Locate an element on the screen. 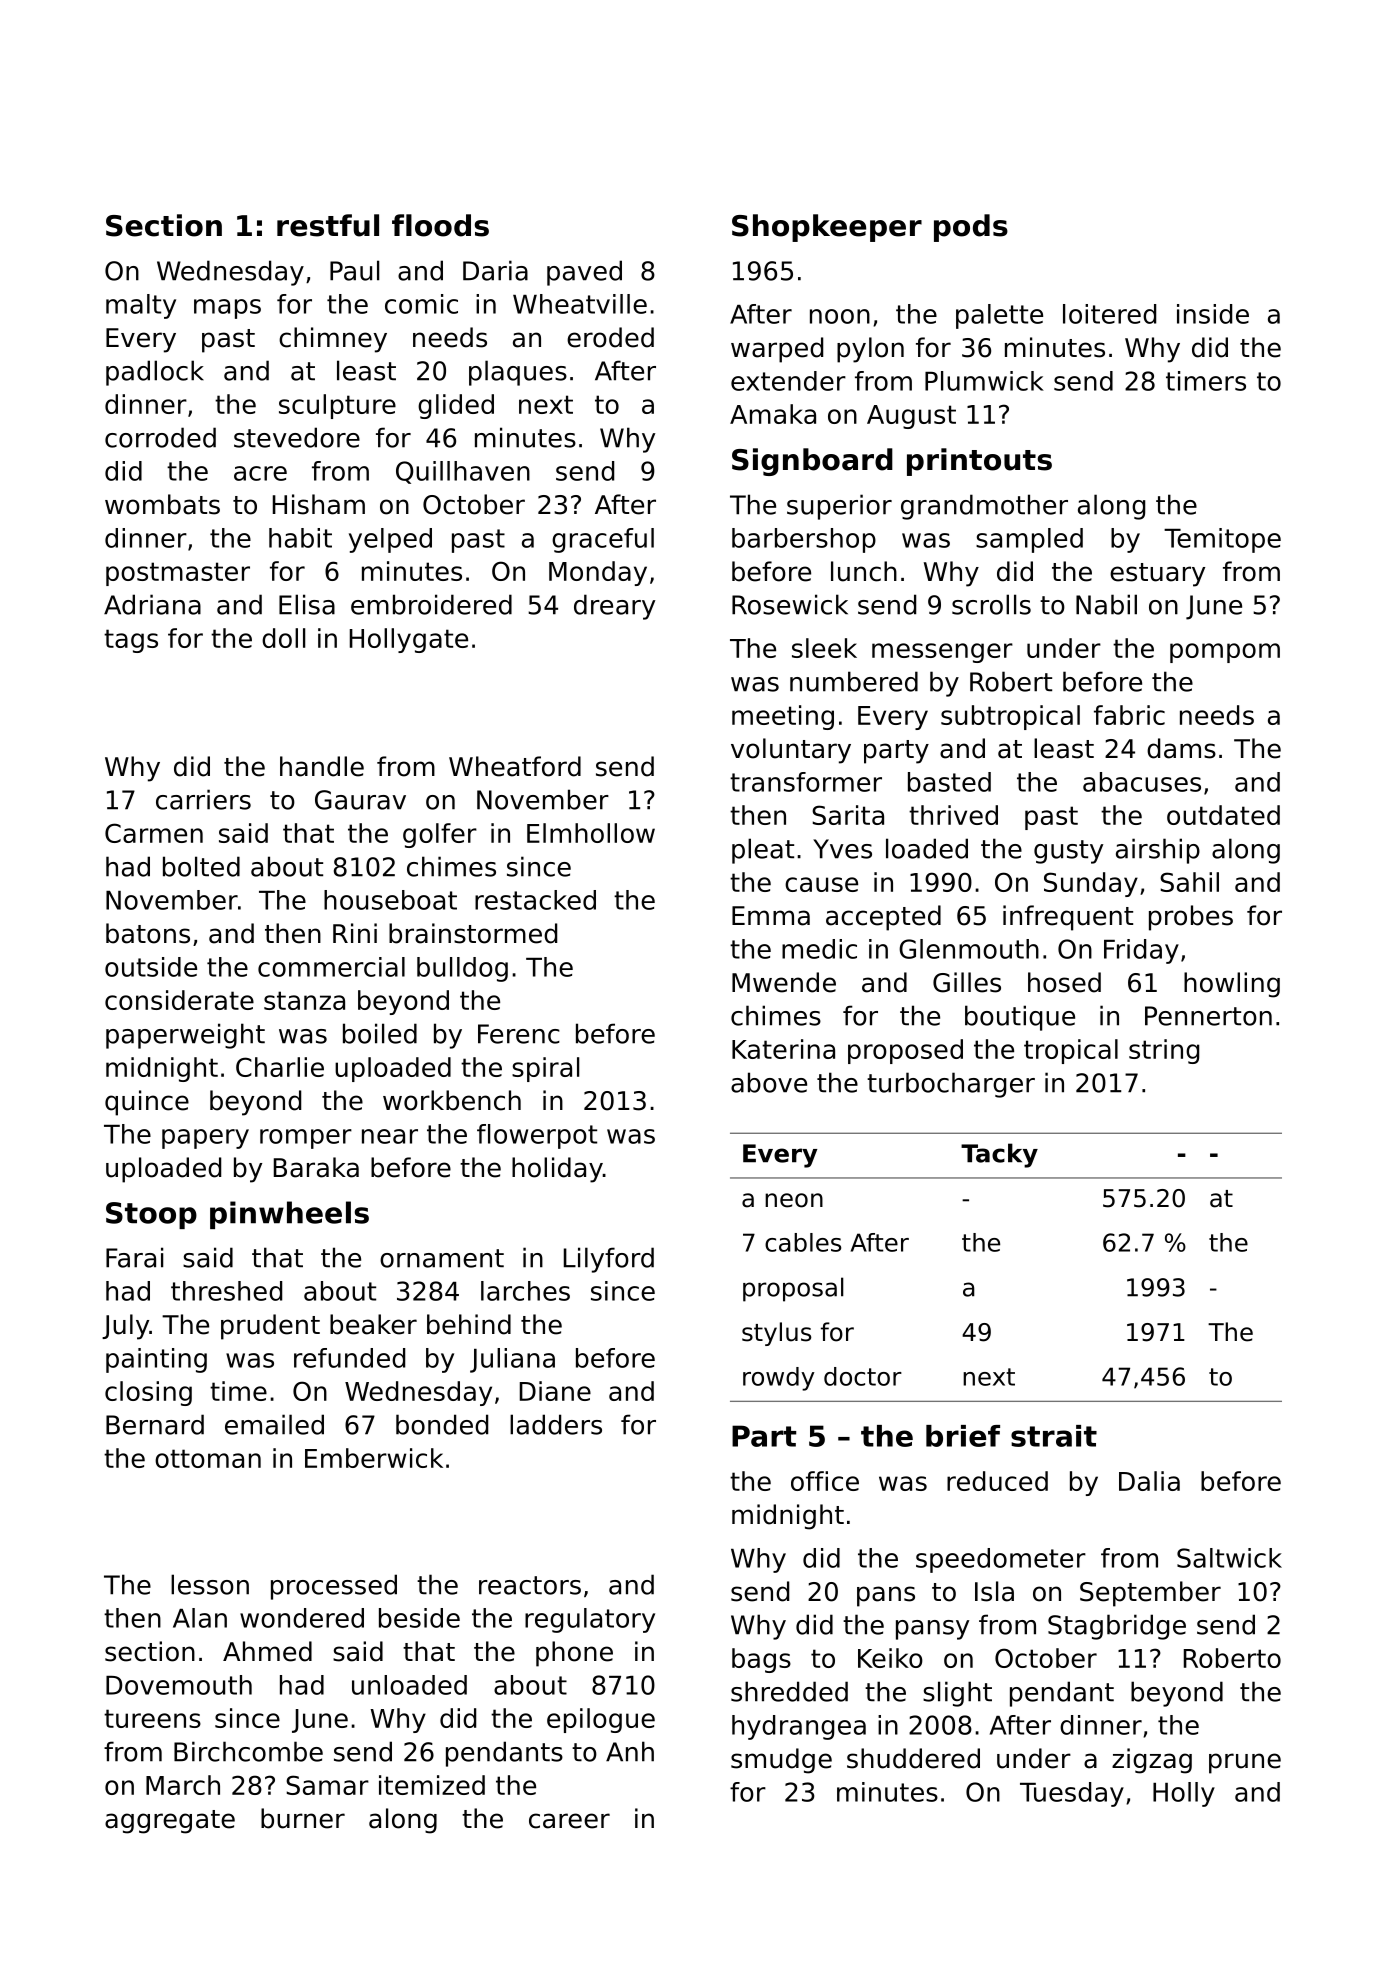 The height and width of the screenshot is (1969, 1386). Rosewick is located at coordinates (790, 604).
